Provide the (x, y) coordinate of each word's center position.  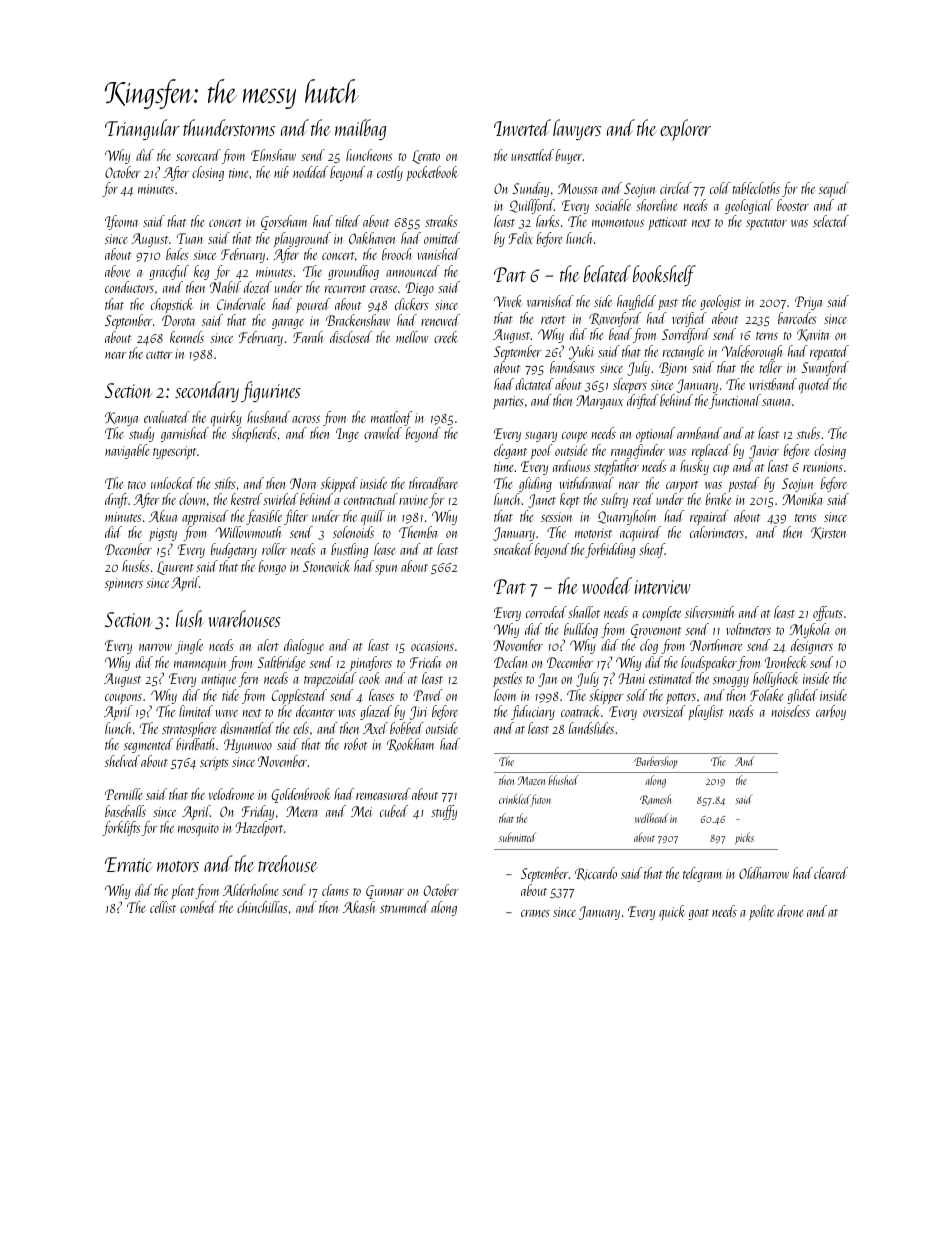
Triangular (142, 129)
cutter (159, 355)
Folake (767, 695)
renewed (440, 320)
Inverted (522, 127)
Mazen (531, 780)
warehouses (244, 618)
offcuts (828, 613)
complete (661, 613)
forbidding (610, 550)
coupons (123, 700)
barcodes (797, 318)
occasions (432, 646)
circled (676, 188)
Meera (302, 811)
